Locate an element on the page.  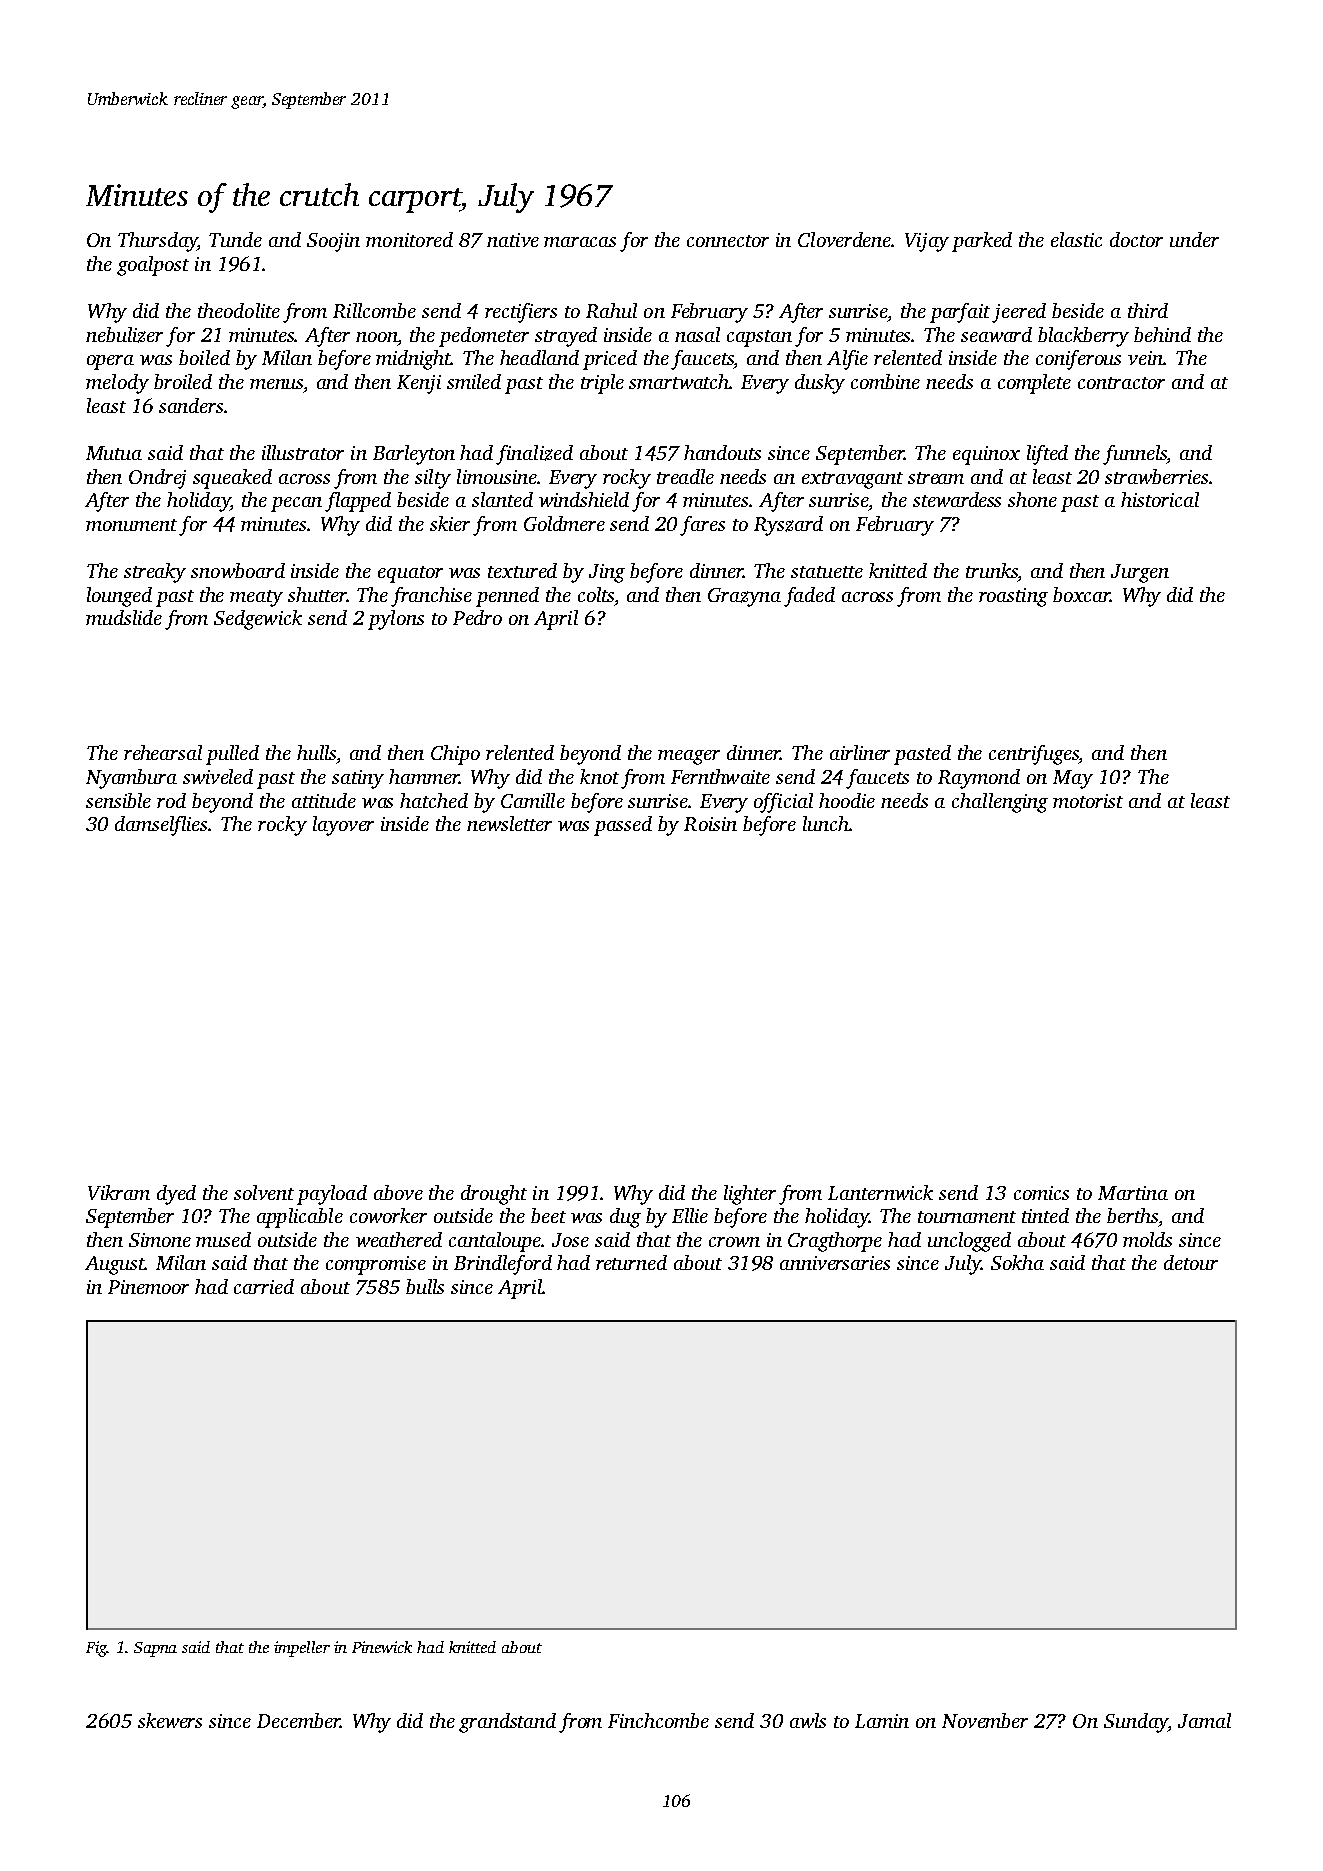
Martina is located at coordinates (1133, 1193).
